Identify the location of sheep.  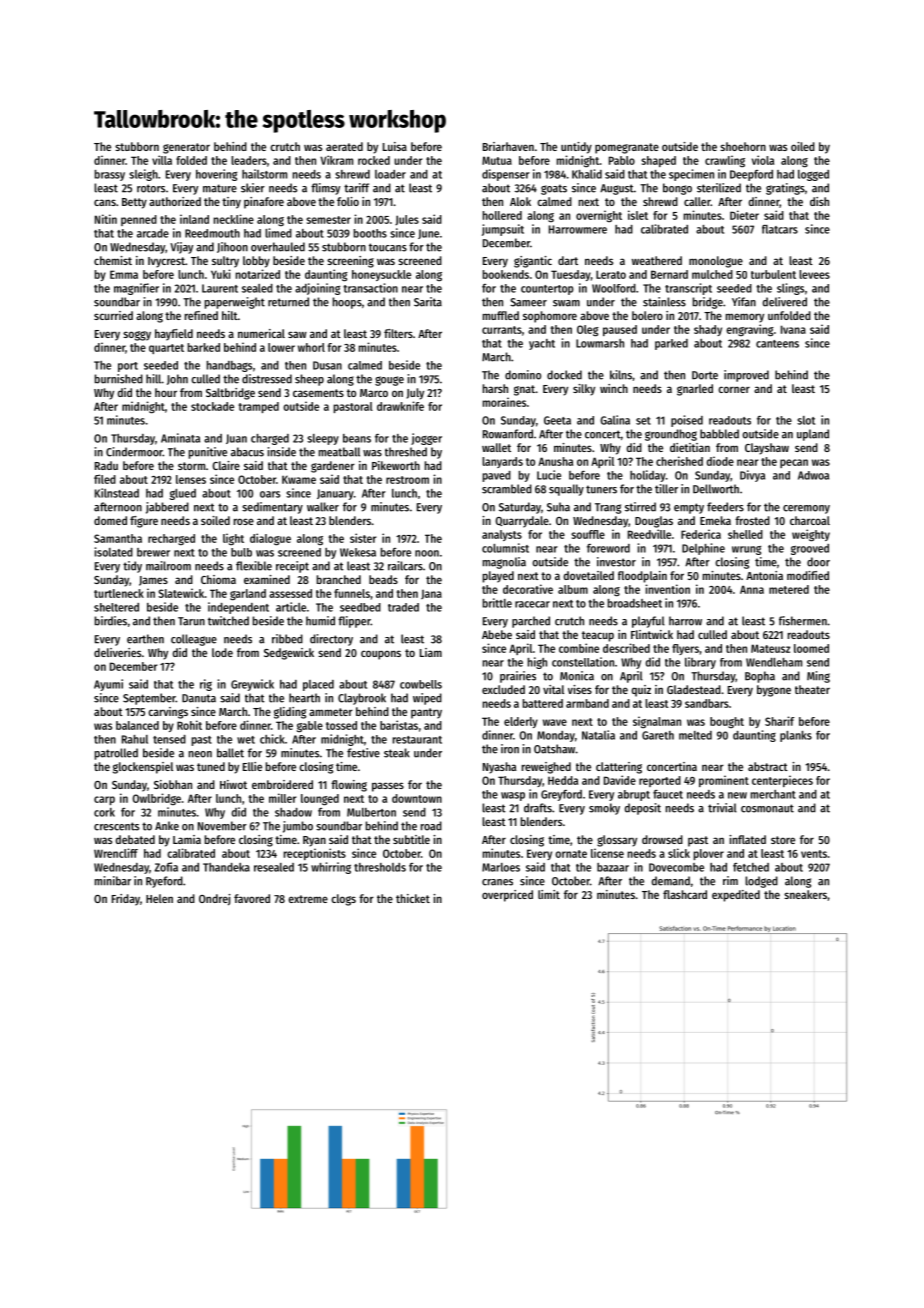
(309, 380).
